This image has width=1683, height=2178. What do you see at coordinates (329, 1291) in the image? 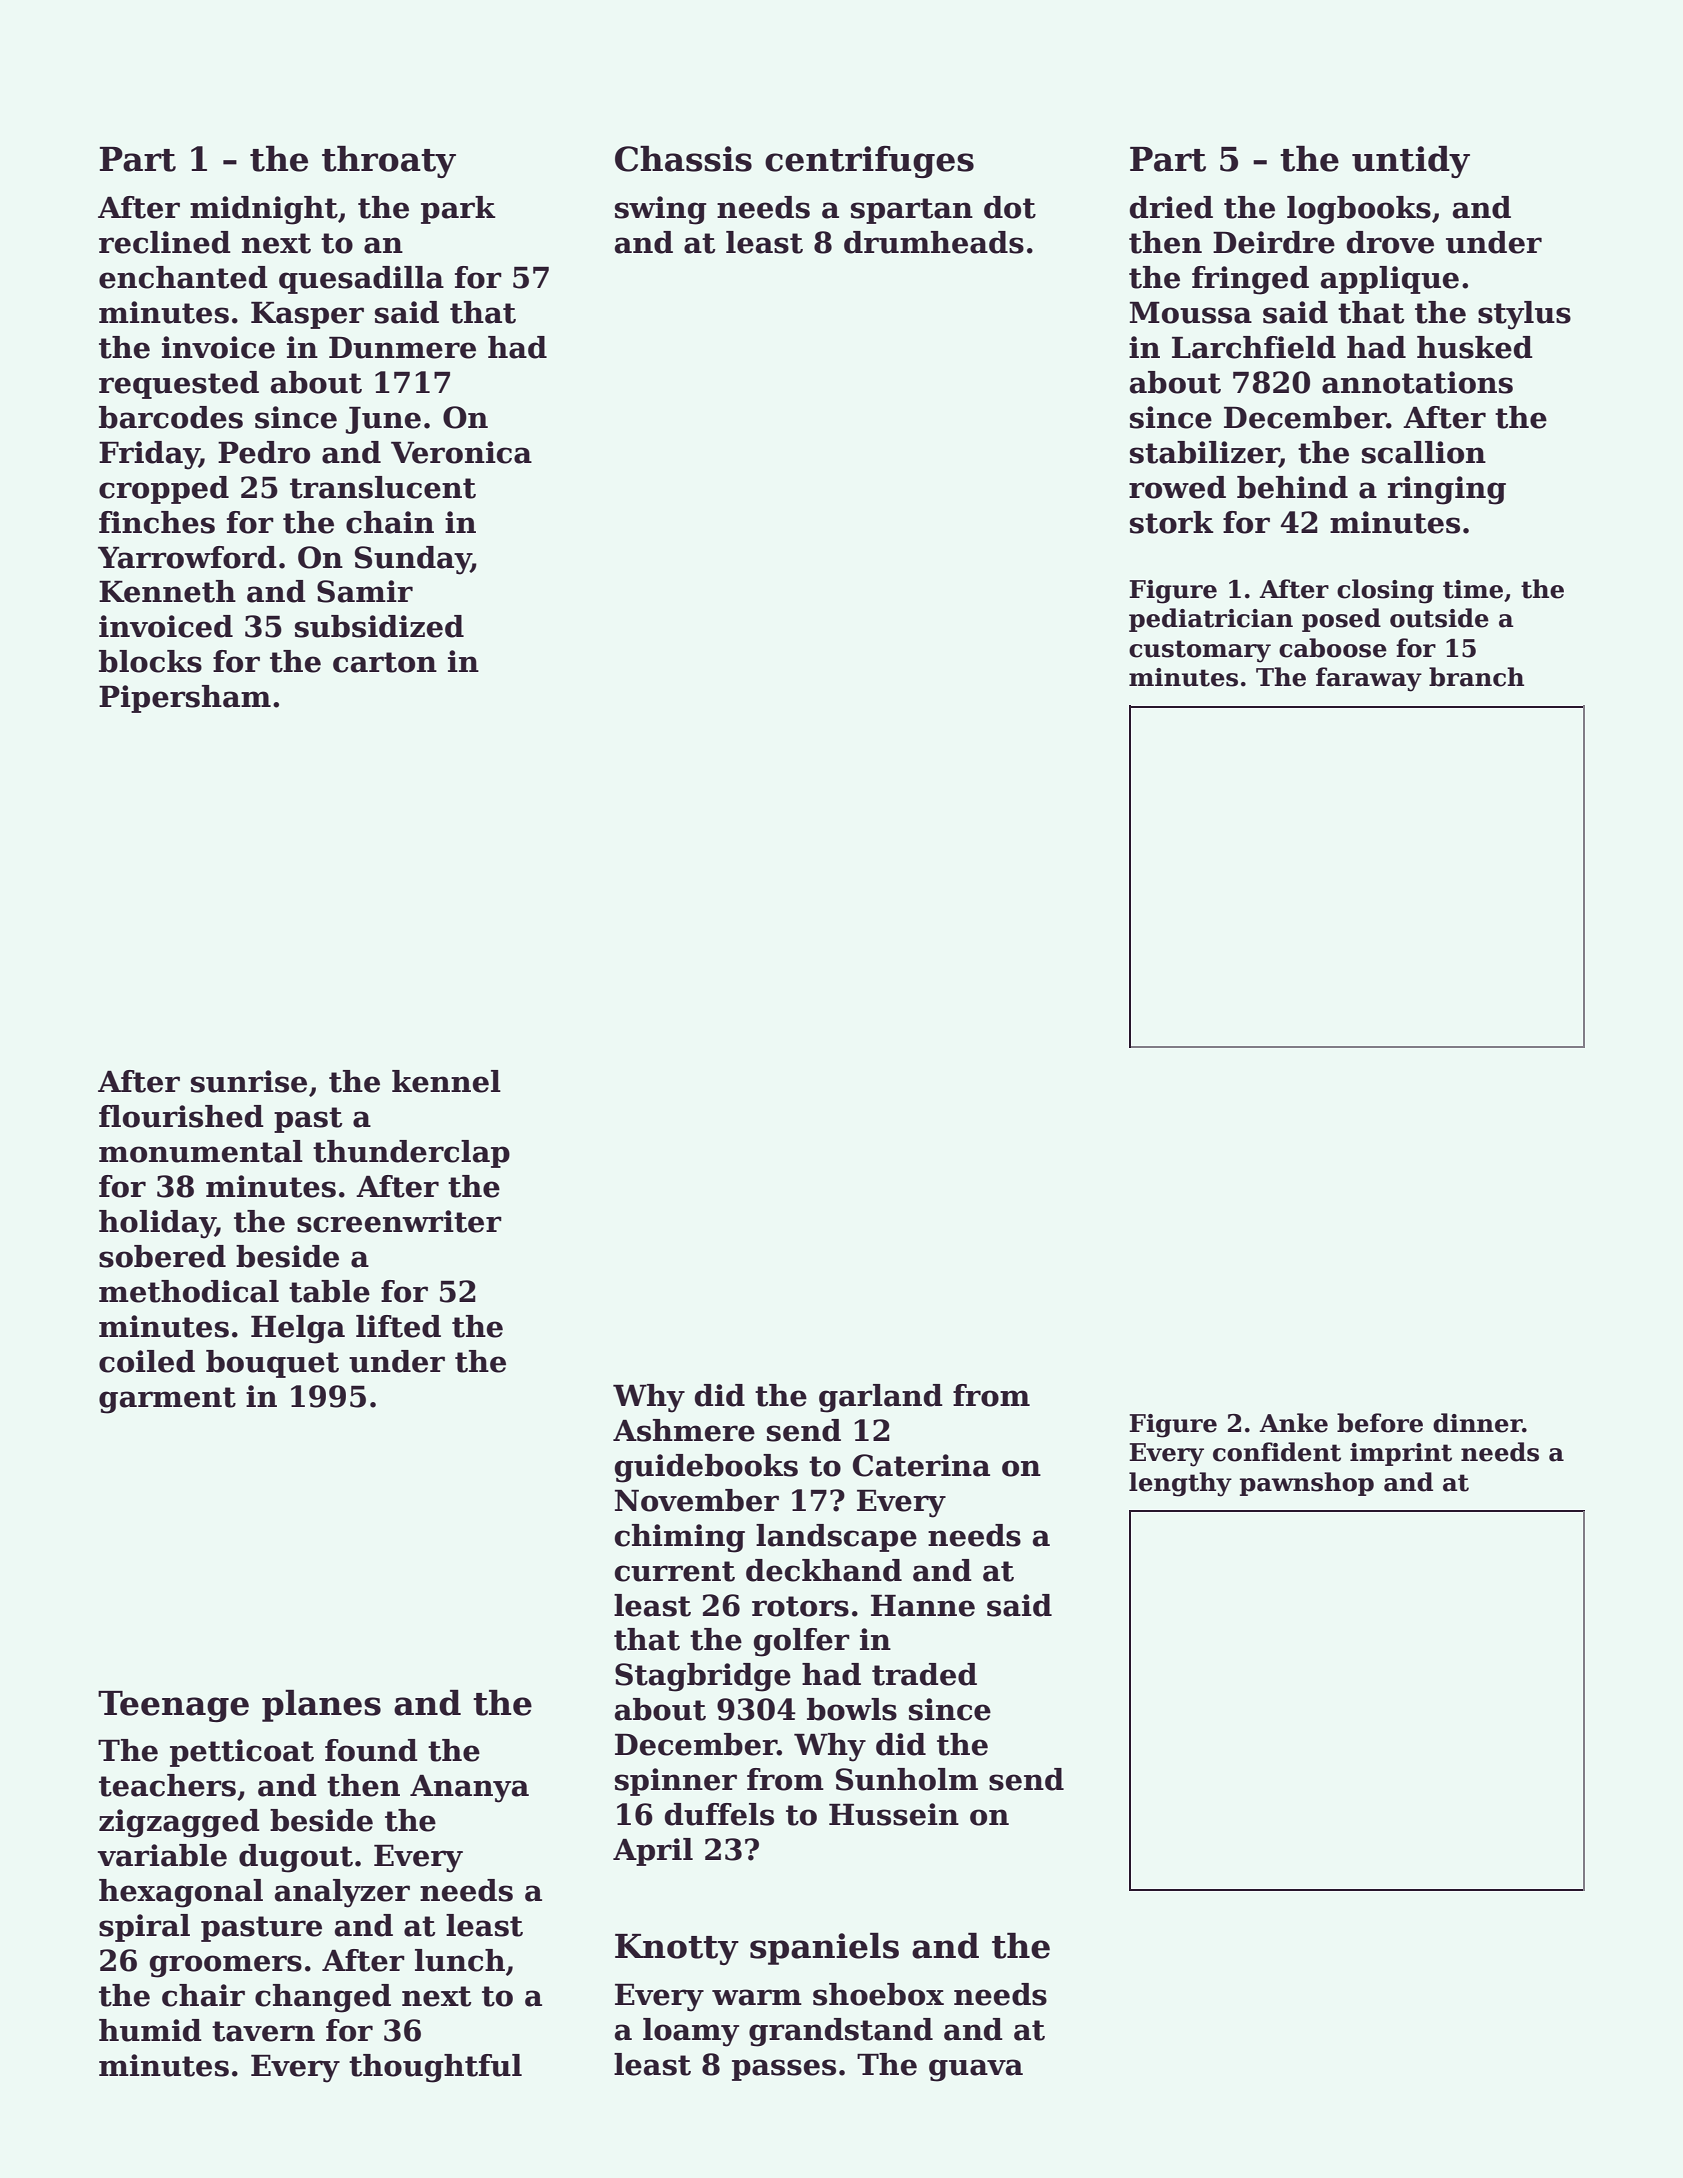
I see `table` at bounding box center [329, 1291].
